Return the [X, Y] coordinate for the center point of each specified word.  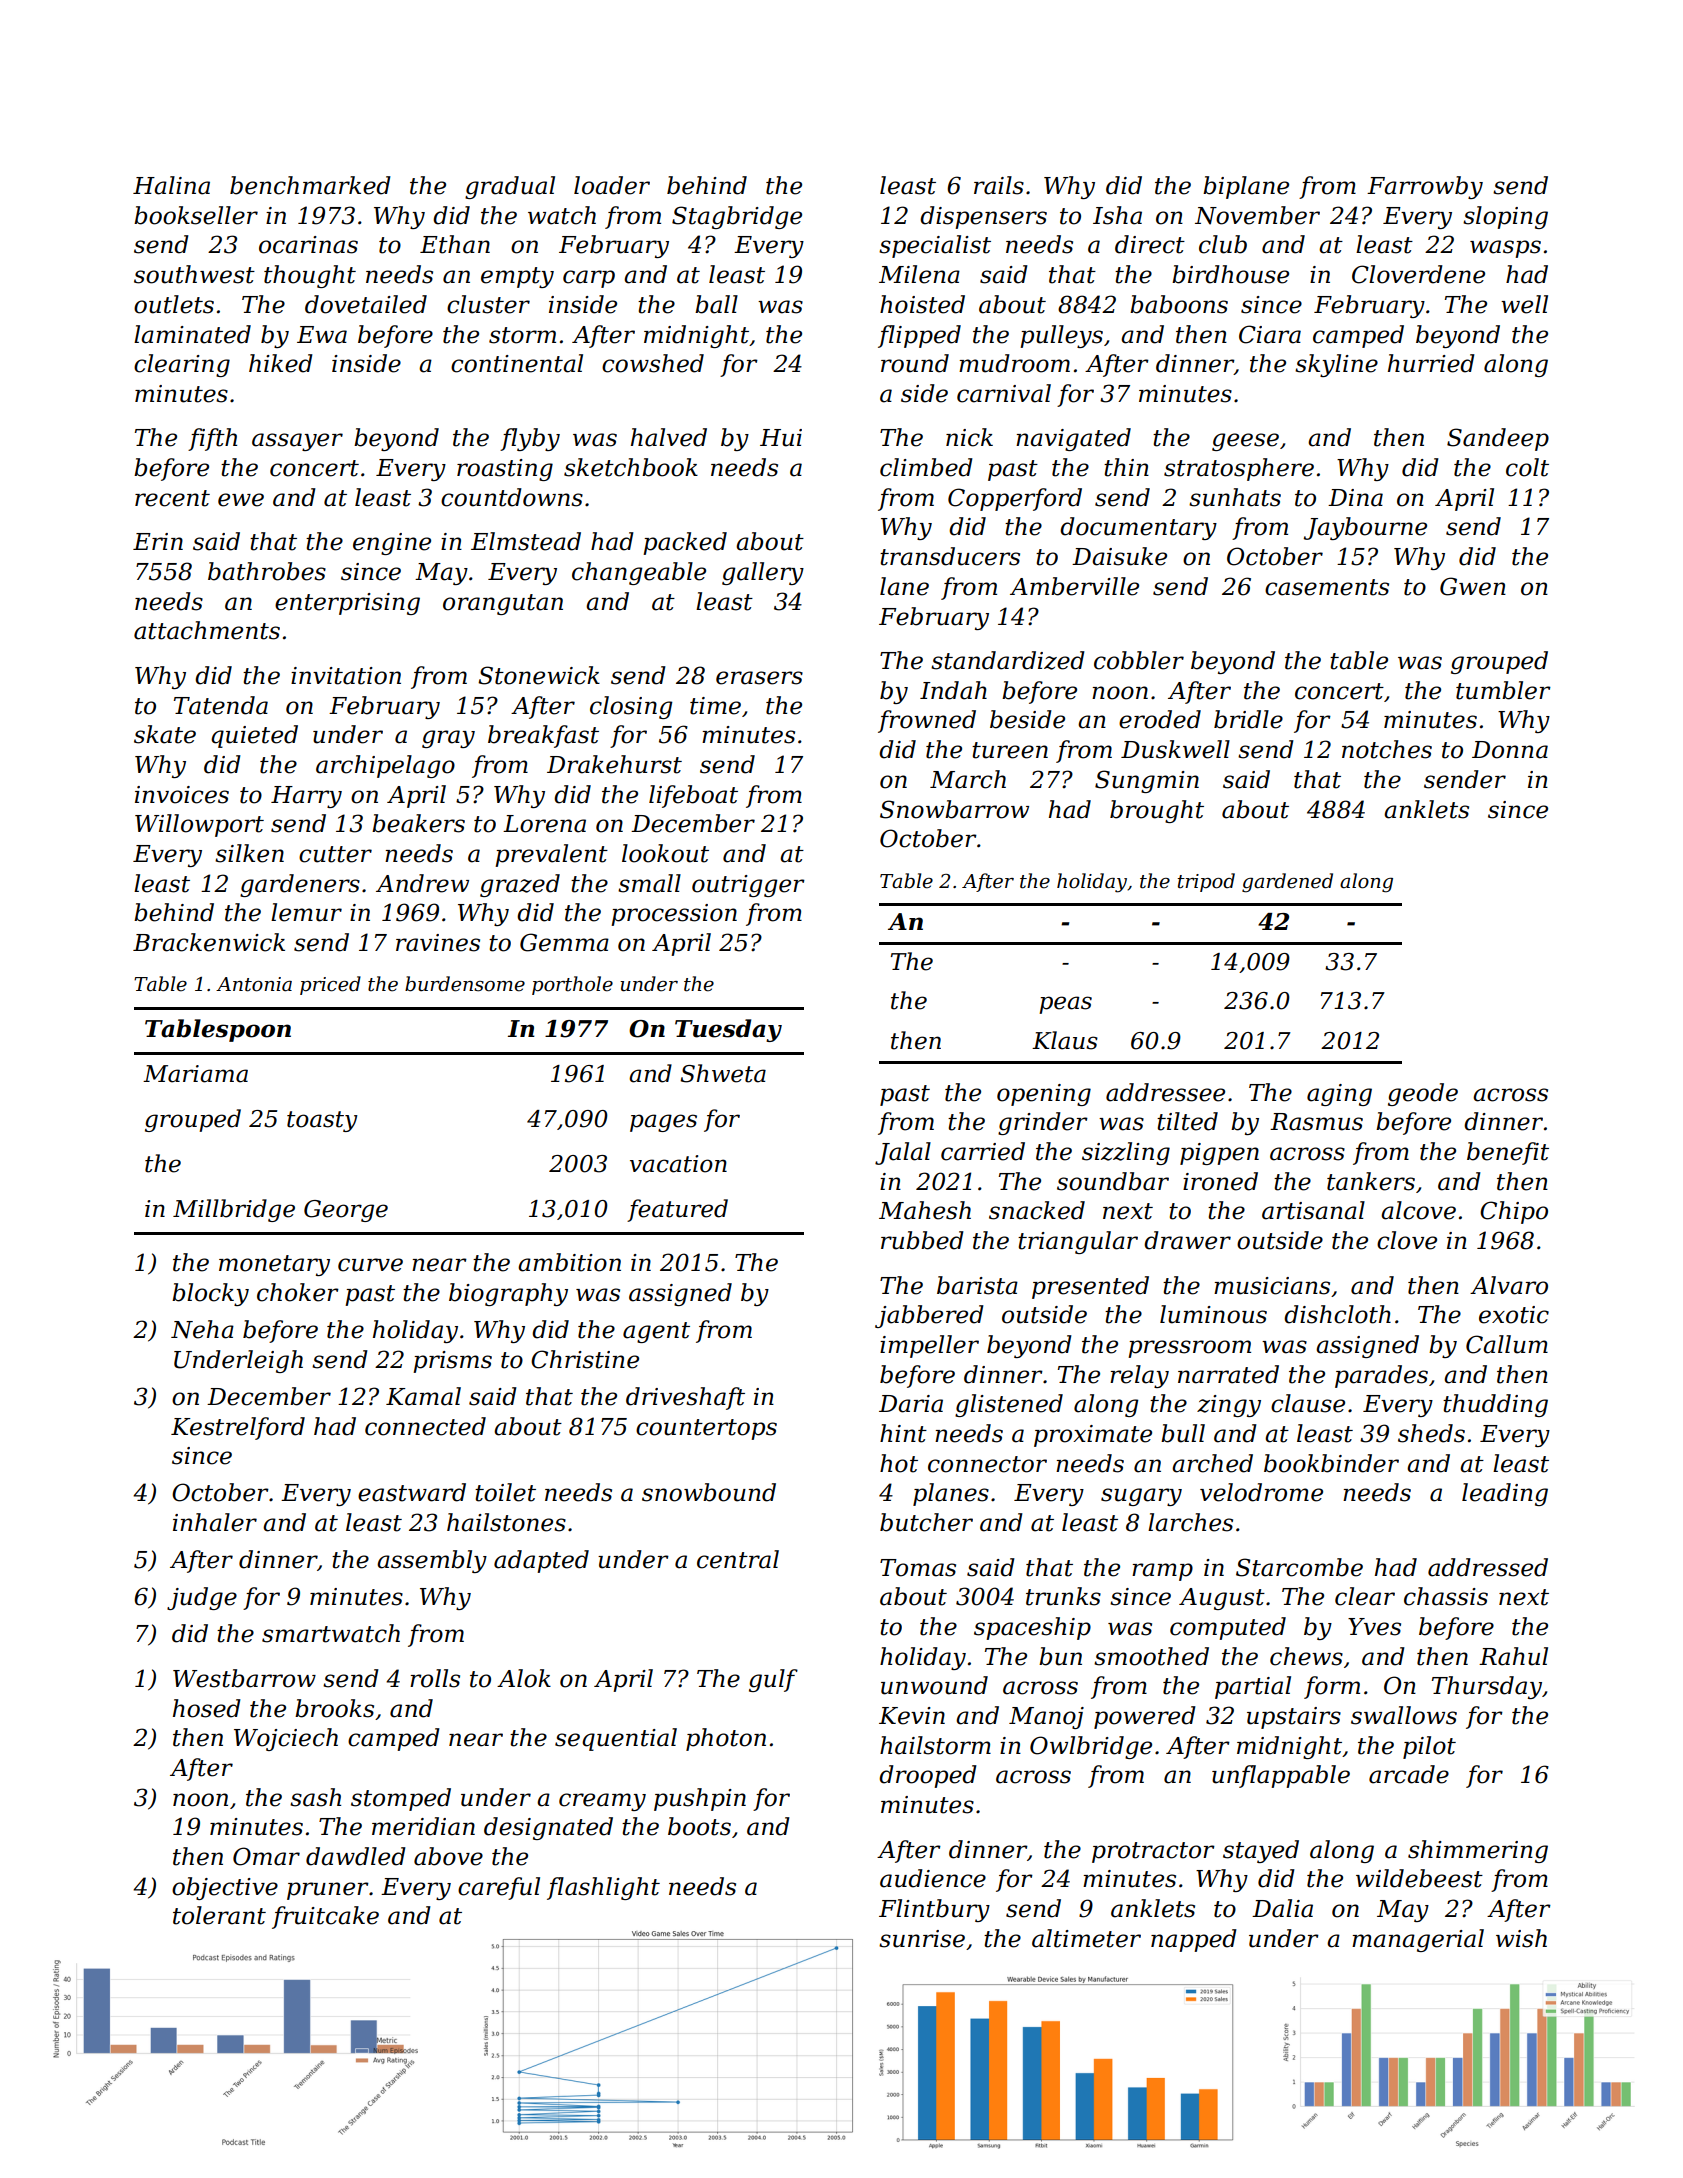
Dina [1355, 498]
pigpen [1219, 1154]
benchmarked [310, 185]
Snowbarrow [954, 809]
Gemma [564, 942]
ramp [1162, 1572]
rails [999, 185]
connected [425, 1426]
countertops [706, 1429]
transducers [950, 556]
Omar [266, 1856]
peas [1065, 1005]
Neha [202, 1329]
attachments [207, 630]
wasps [1505, 249]
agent [656, 1332]
